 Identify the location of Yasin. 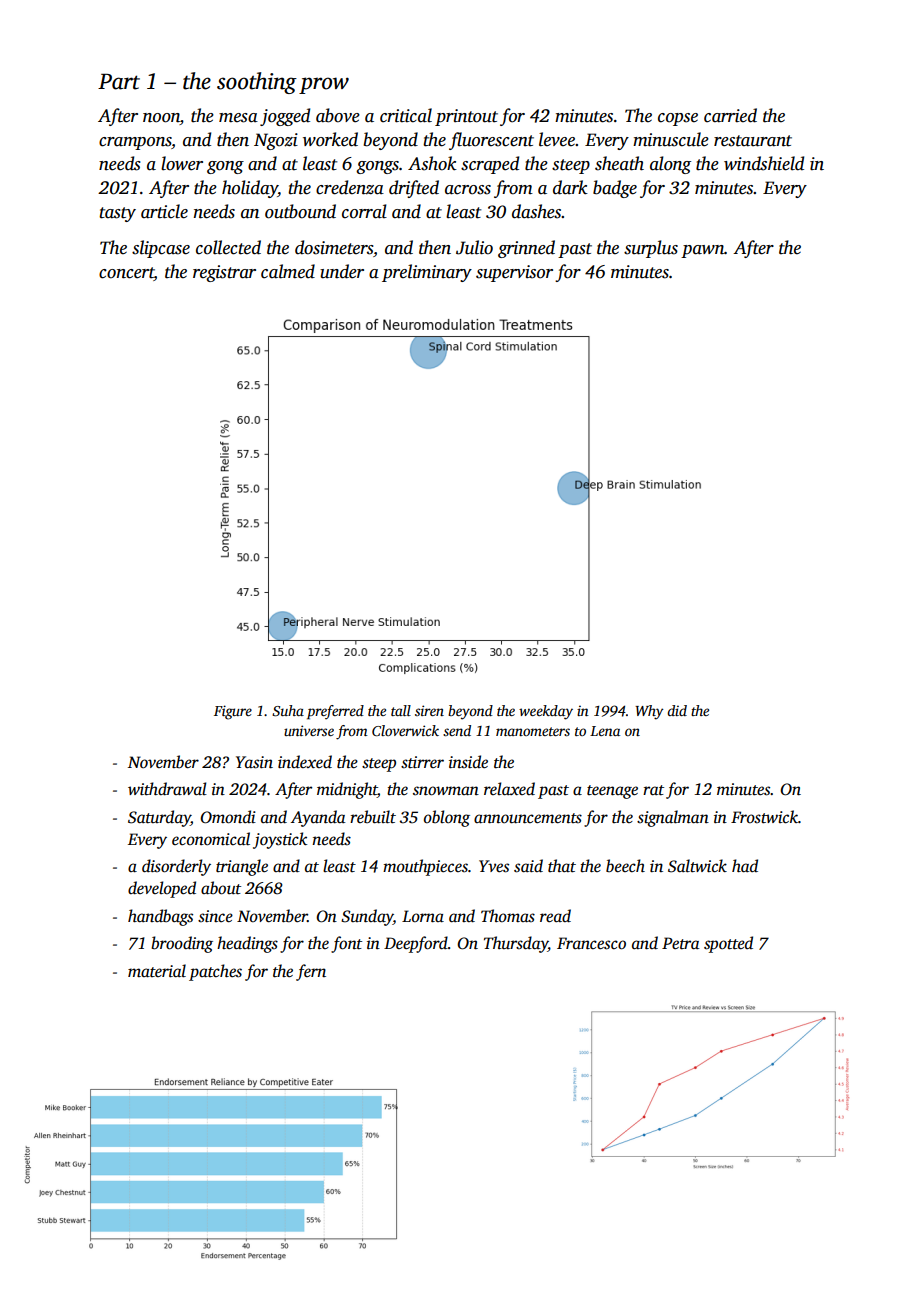
(254, 762).
